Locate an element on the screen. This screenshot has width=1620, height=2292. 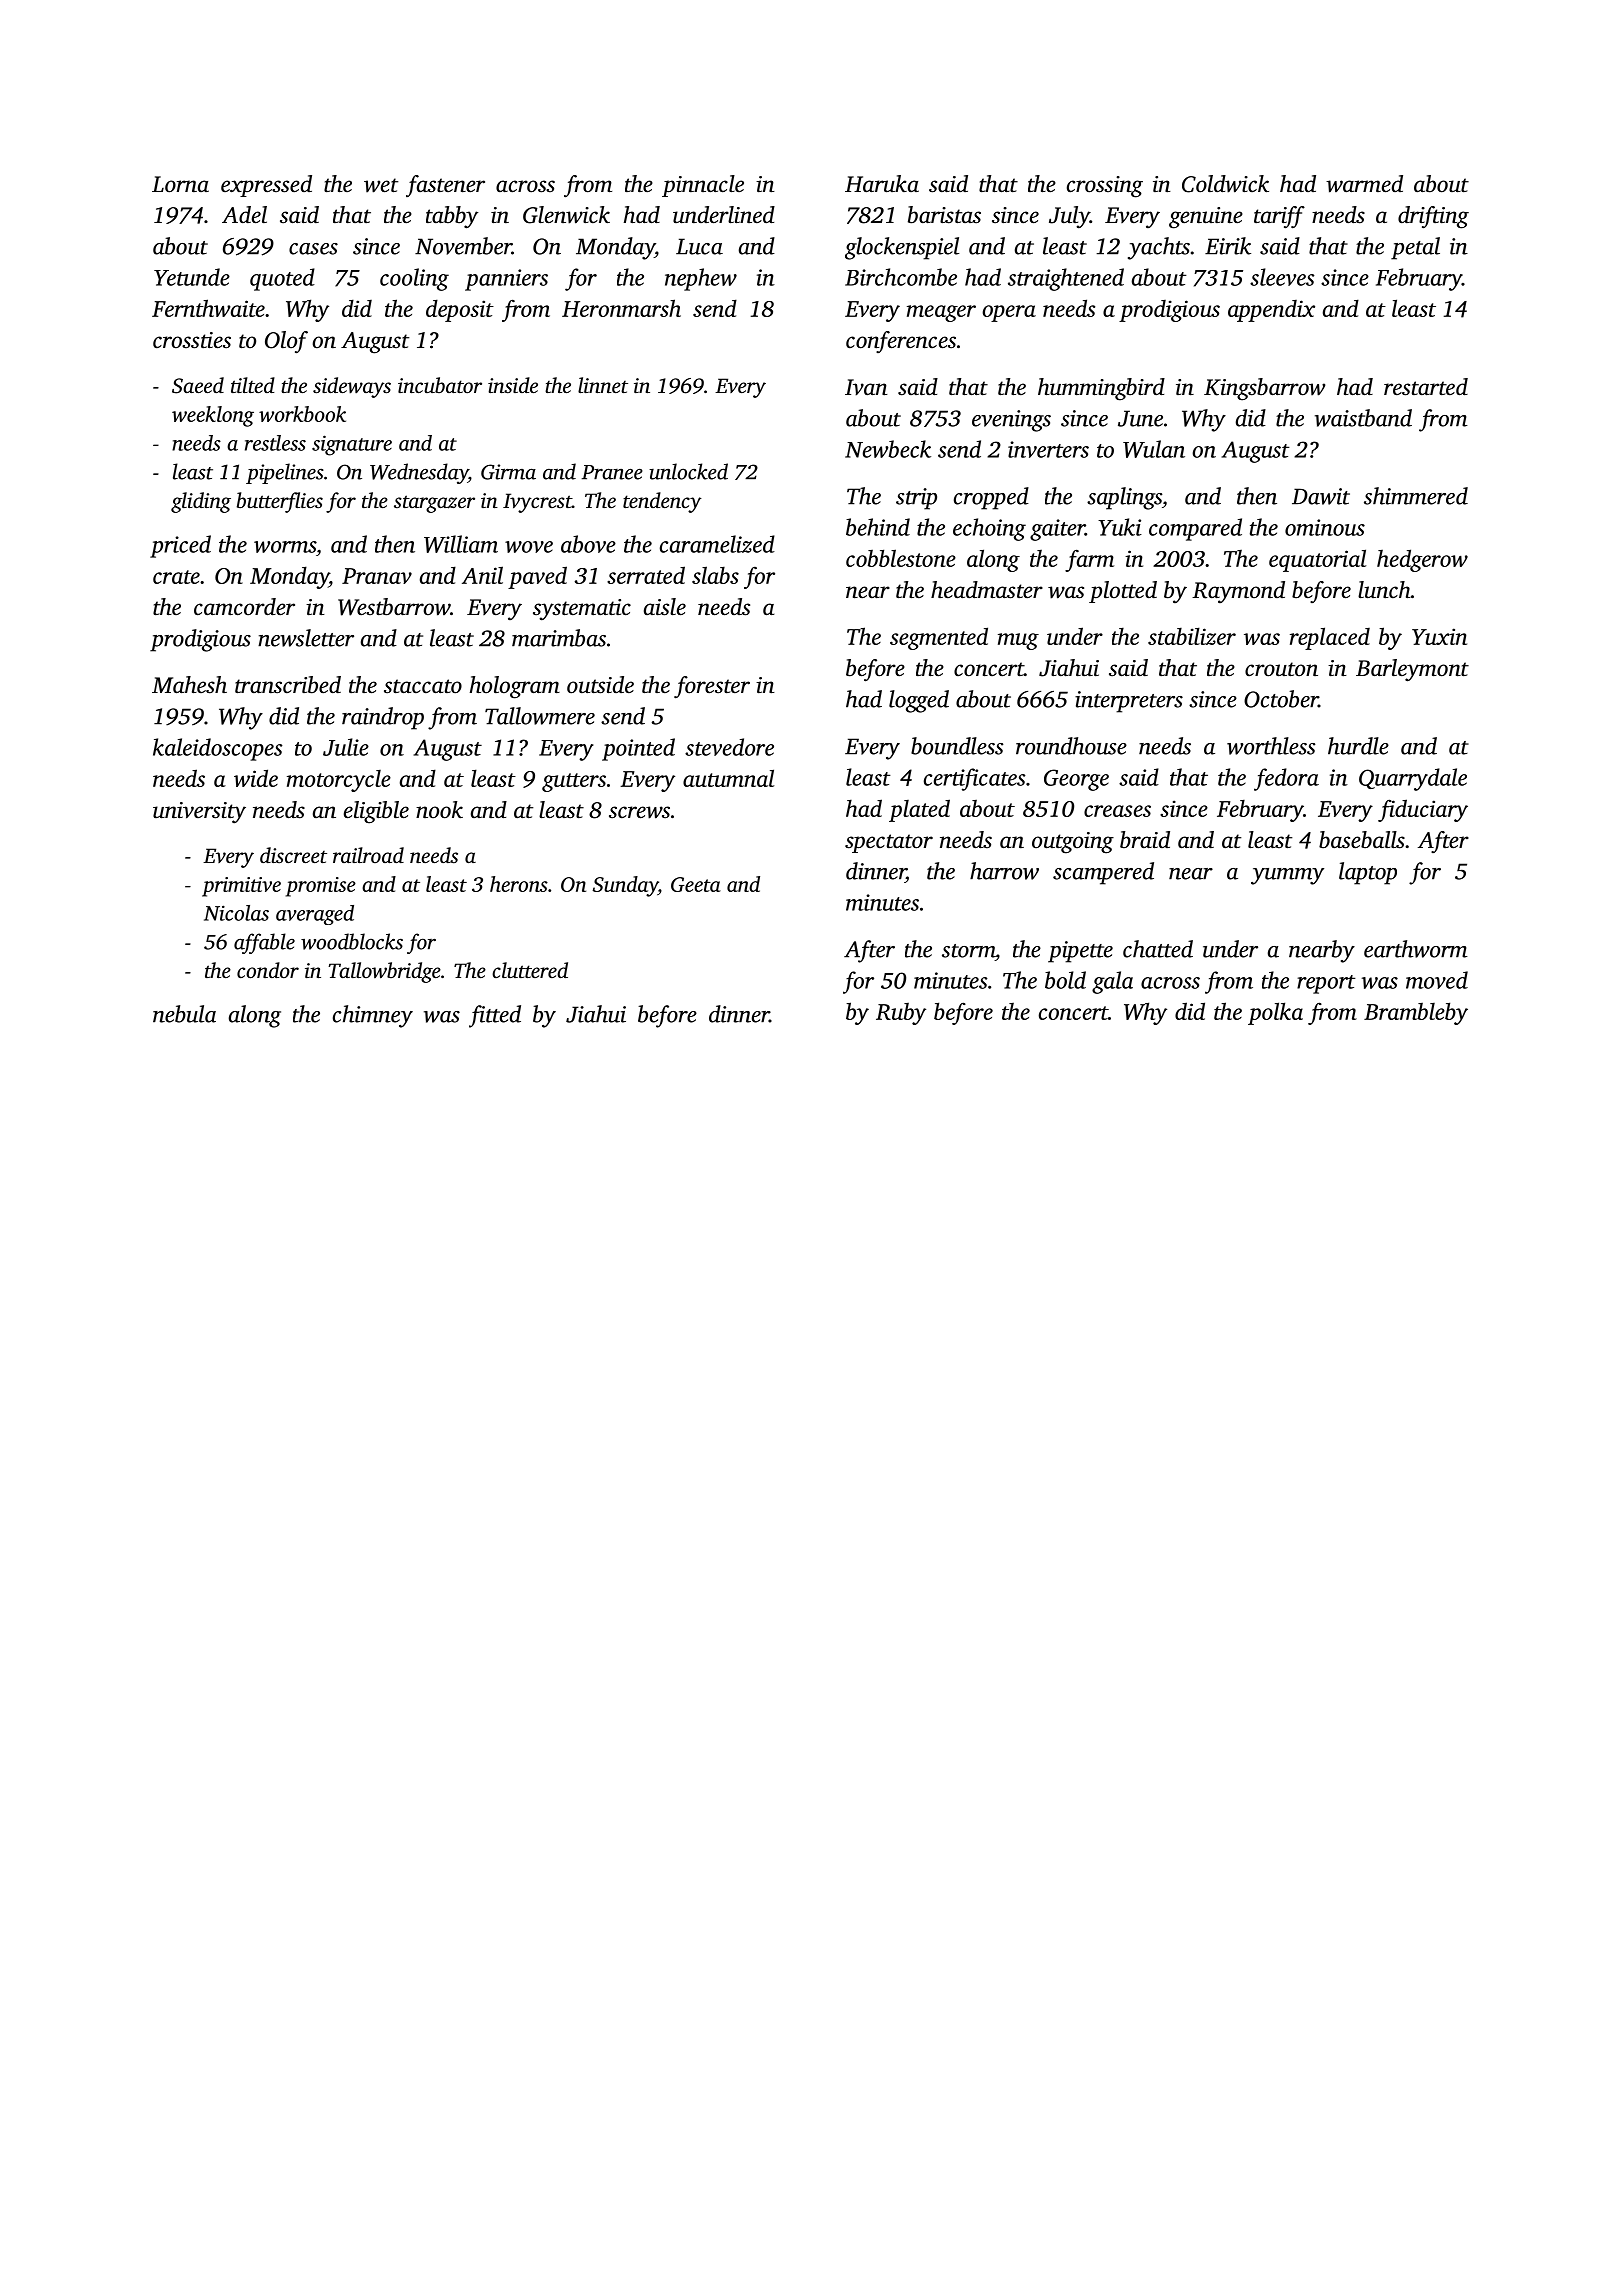
polka is located at coordinates (1275, 1013).
